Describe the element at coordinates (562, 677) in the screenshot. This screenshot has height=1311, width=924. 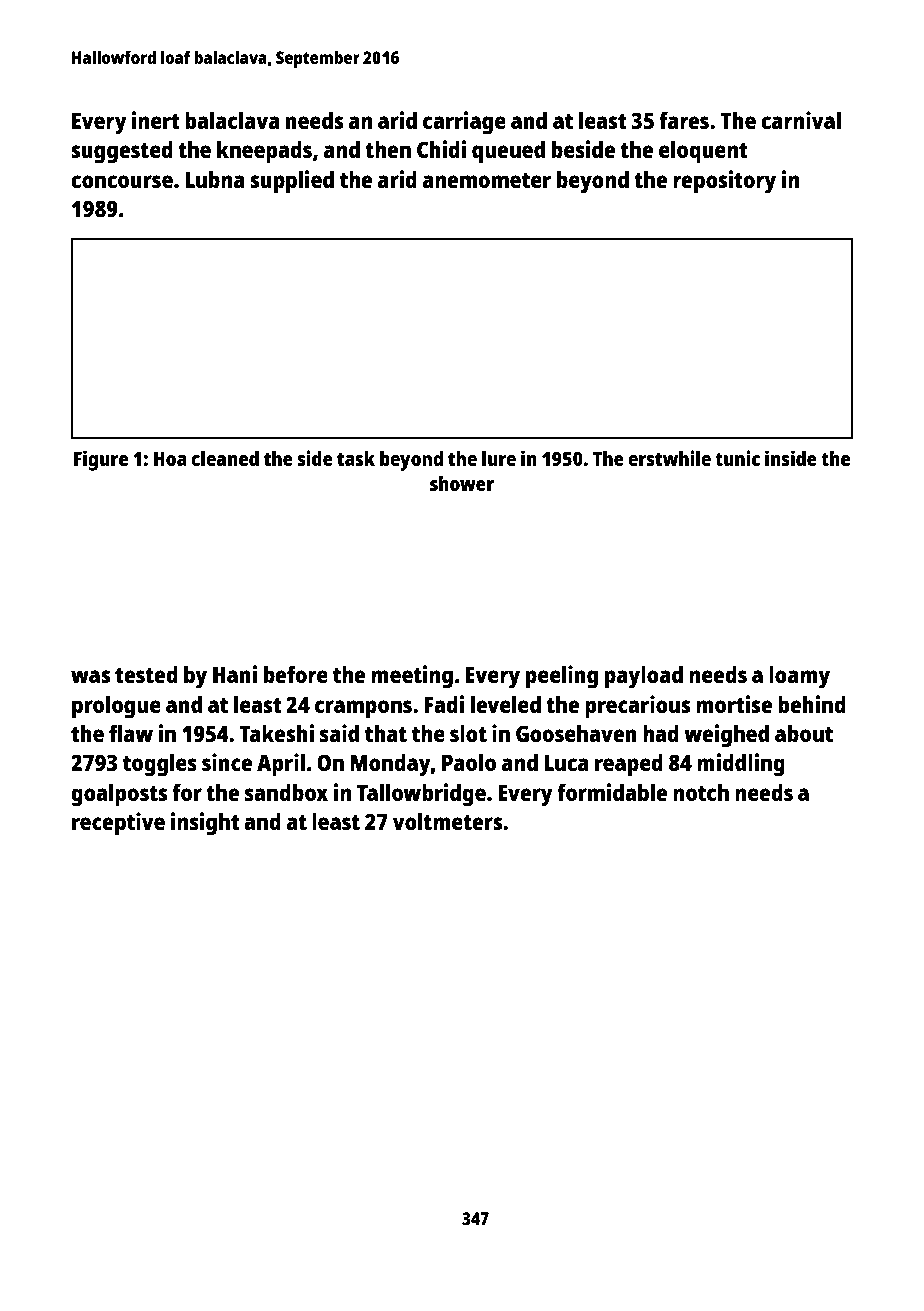
I see `peeling` at that location.
